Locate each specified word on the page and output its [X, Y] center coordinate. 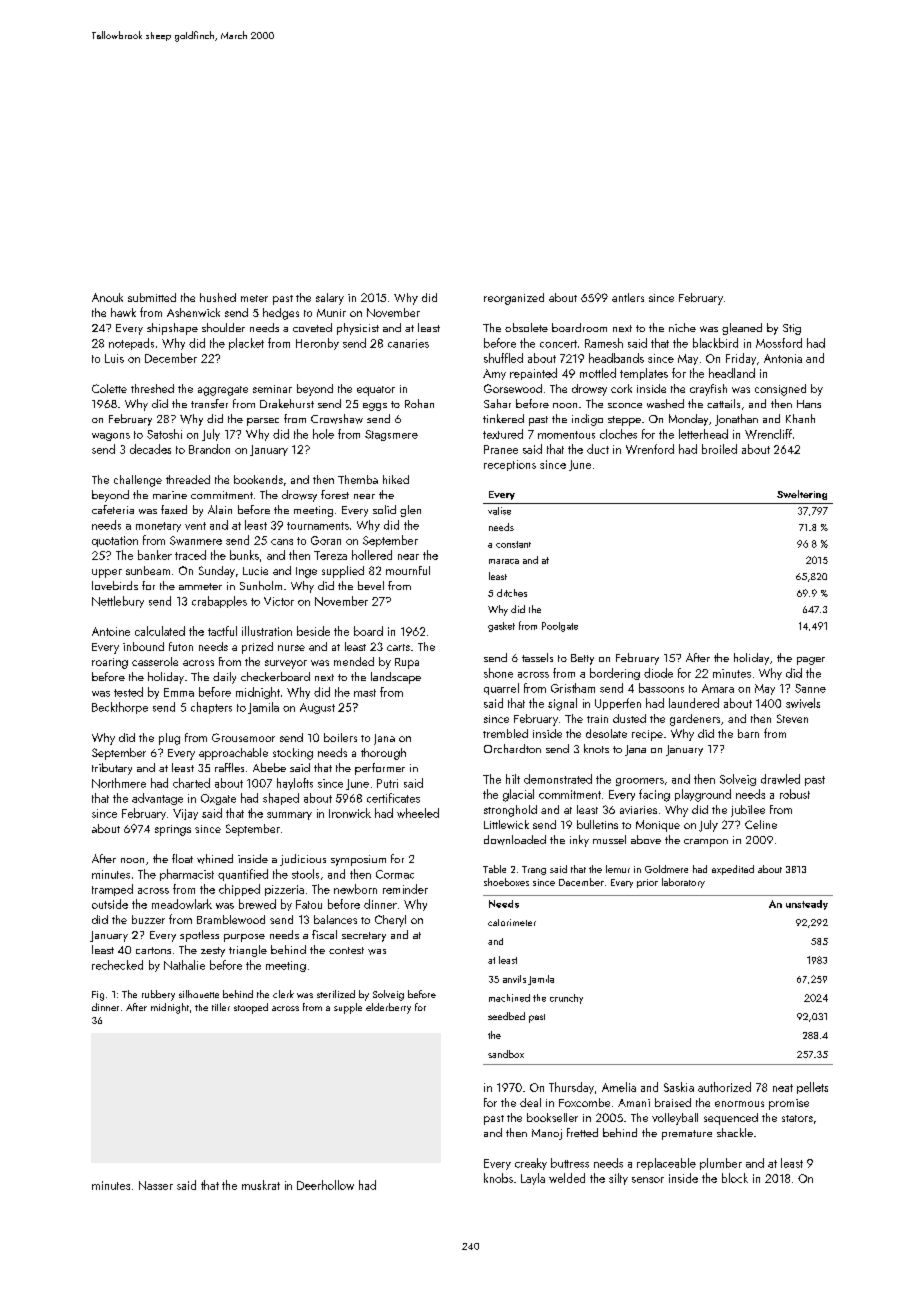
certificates [393, 798]
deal [530, 1102]
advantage [157, 799]
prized [257, 648]
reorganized [514, 299]
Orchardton [512, 748]
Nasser [156, 1185]
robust [795, 794]
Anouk [107, 297]
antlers [628, 297]
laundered [694, 703]
